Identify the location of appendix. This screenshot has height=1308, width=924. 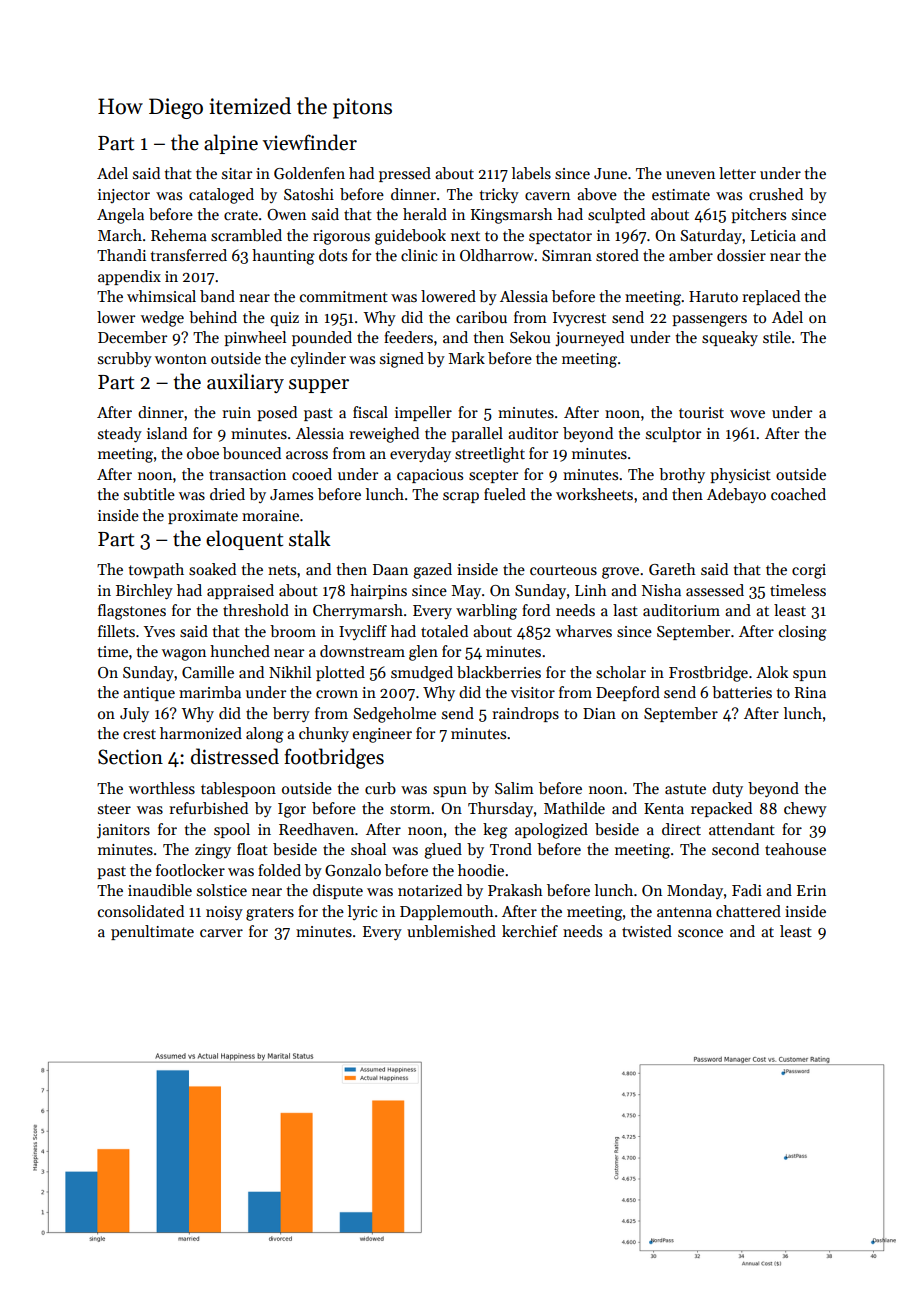
(129, 277).
